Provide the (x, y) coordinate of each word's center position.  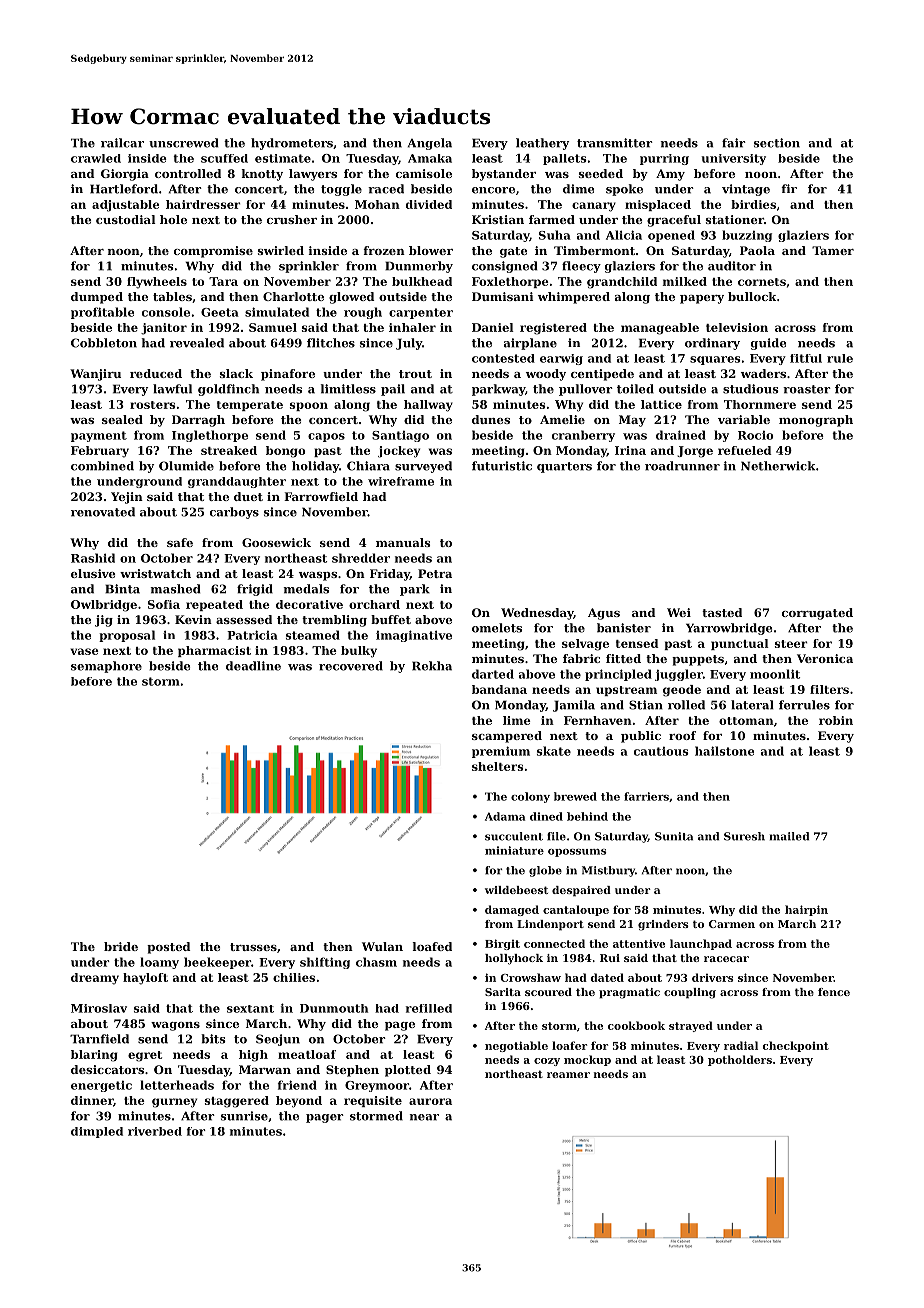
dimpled (97, 1132)
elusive (93, 573)
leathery (542, 144)
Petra (435, 573)
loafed (432, 946)
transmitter (614, 143)
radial (741, 1045)
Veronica (825, 658)
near (424, 1117)
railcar (122, 143)
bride (121, 946)
